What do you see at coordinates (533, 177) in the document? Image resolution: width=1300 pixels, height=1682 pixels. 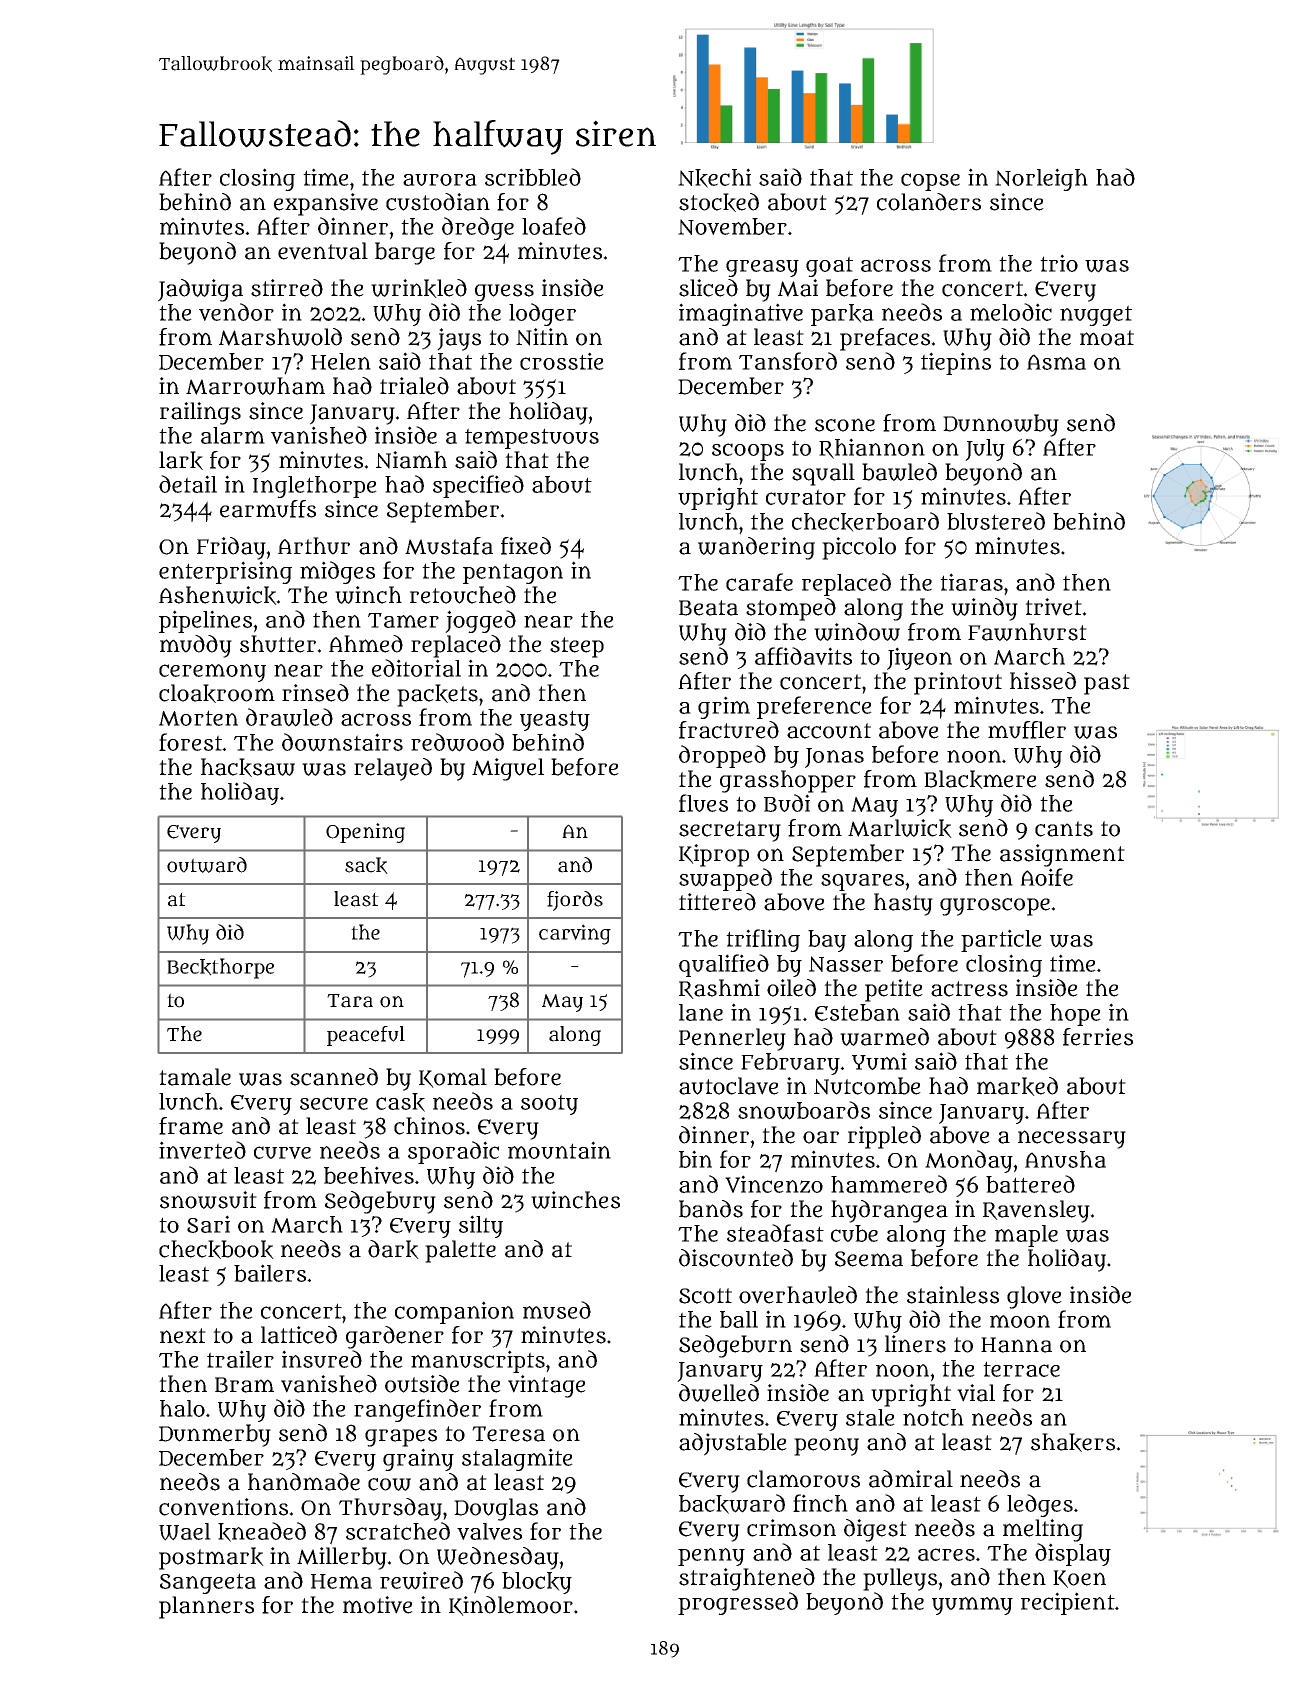 I see `scribbled` at bounding box center [533, 177].
